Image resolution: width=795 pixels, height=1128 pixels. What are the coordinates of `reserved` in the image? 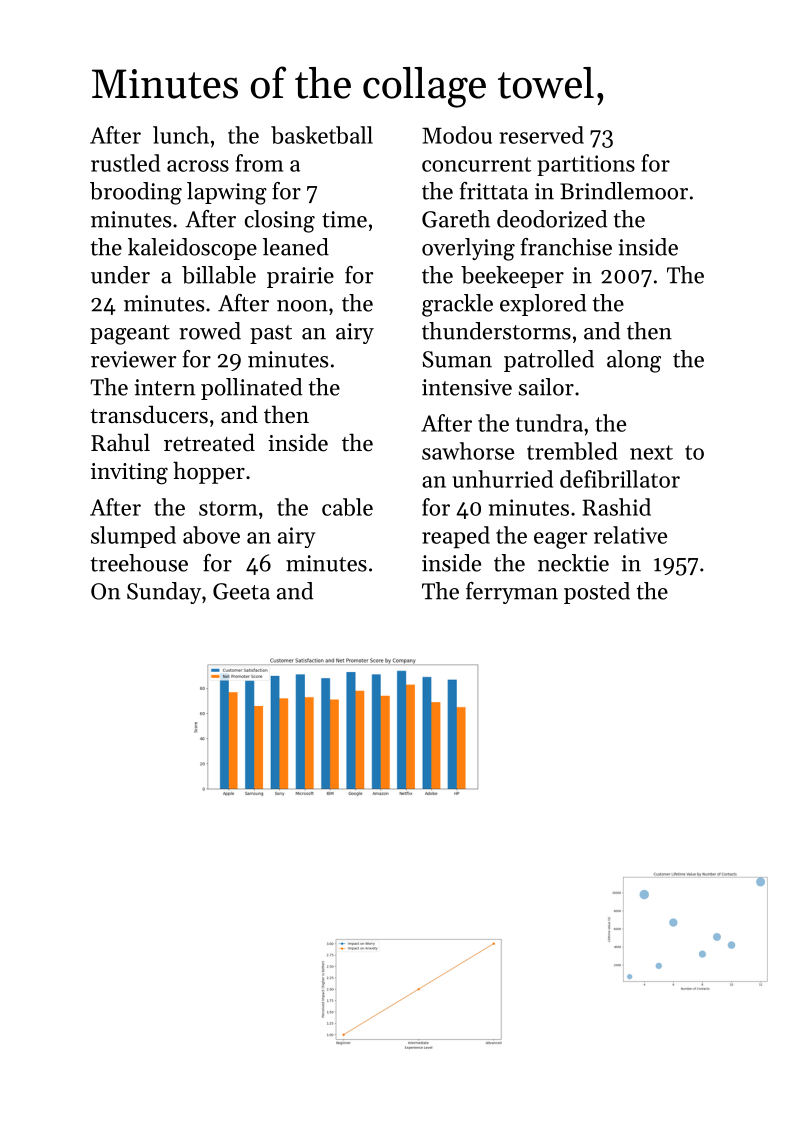 It's located at (541, 135).
